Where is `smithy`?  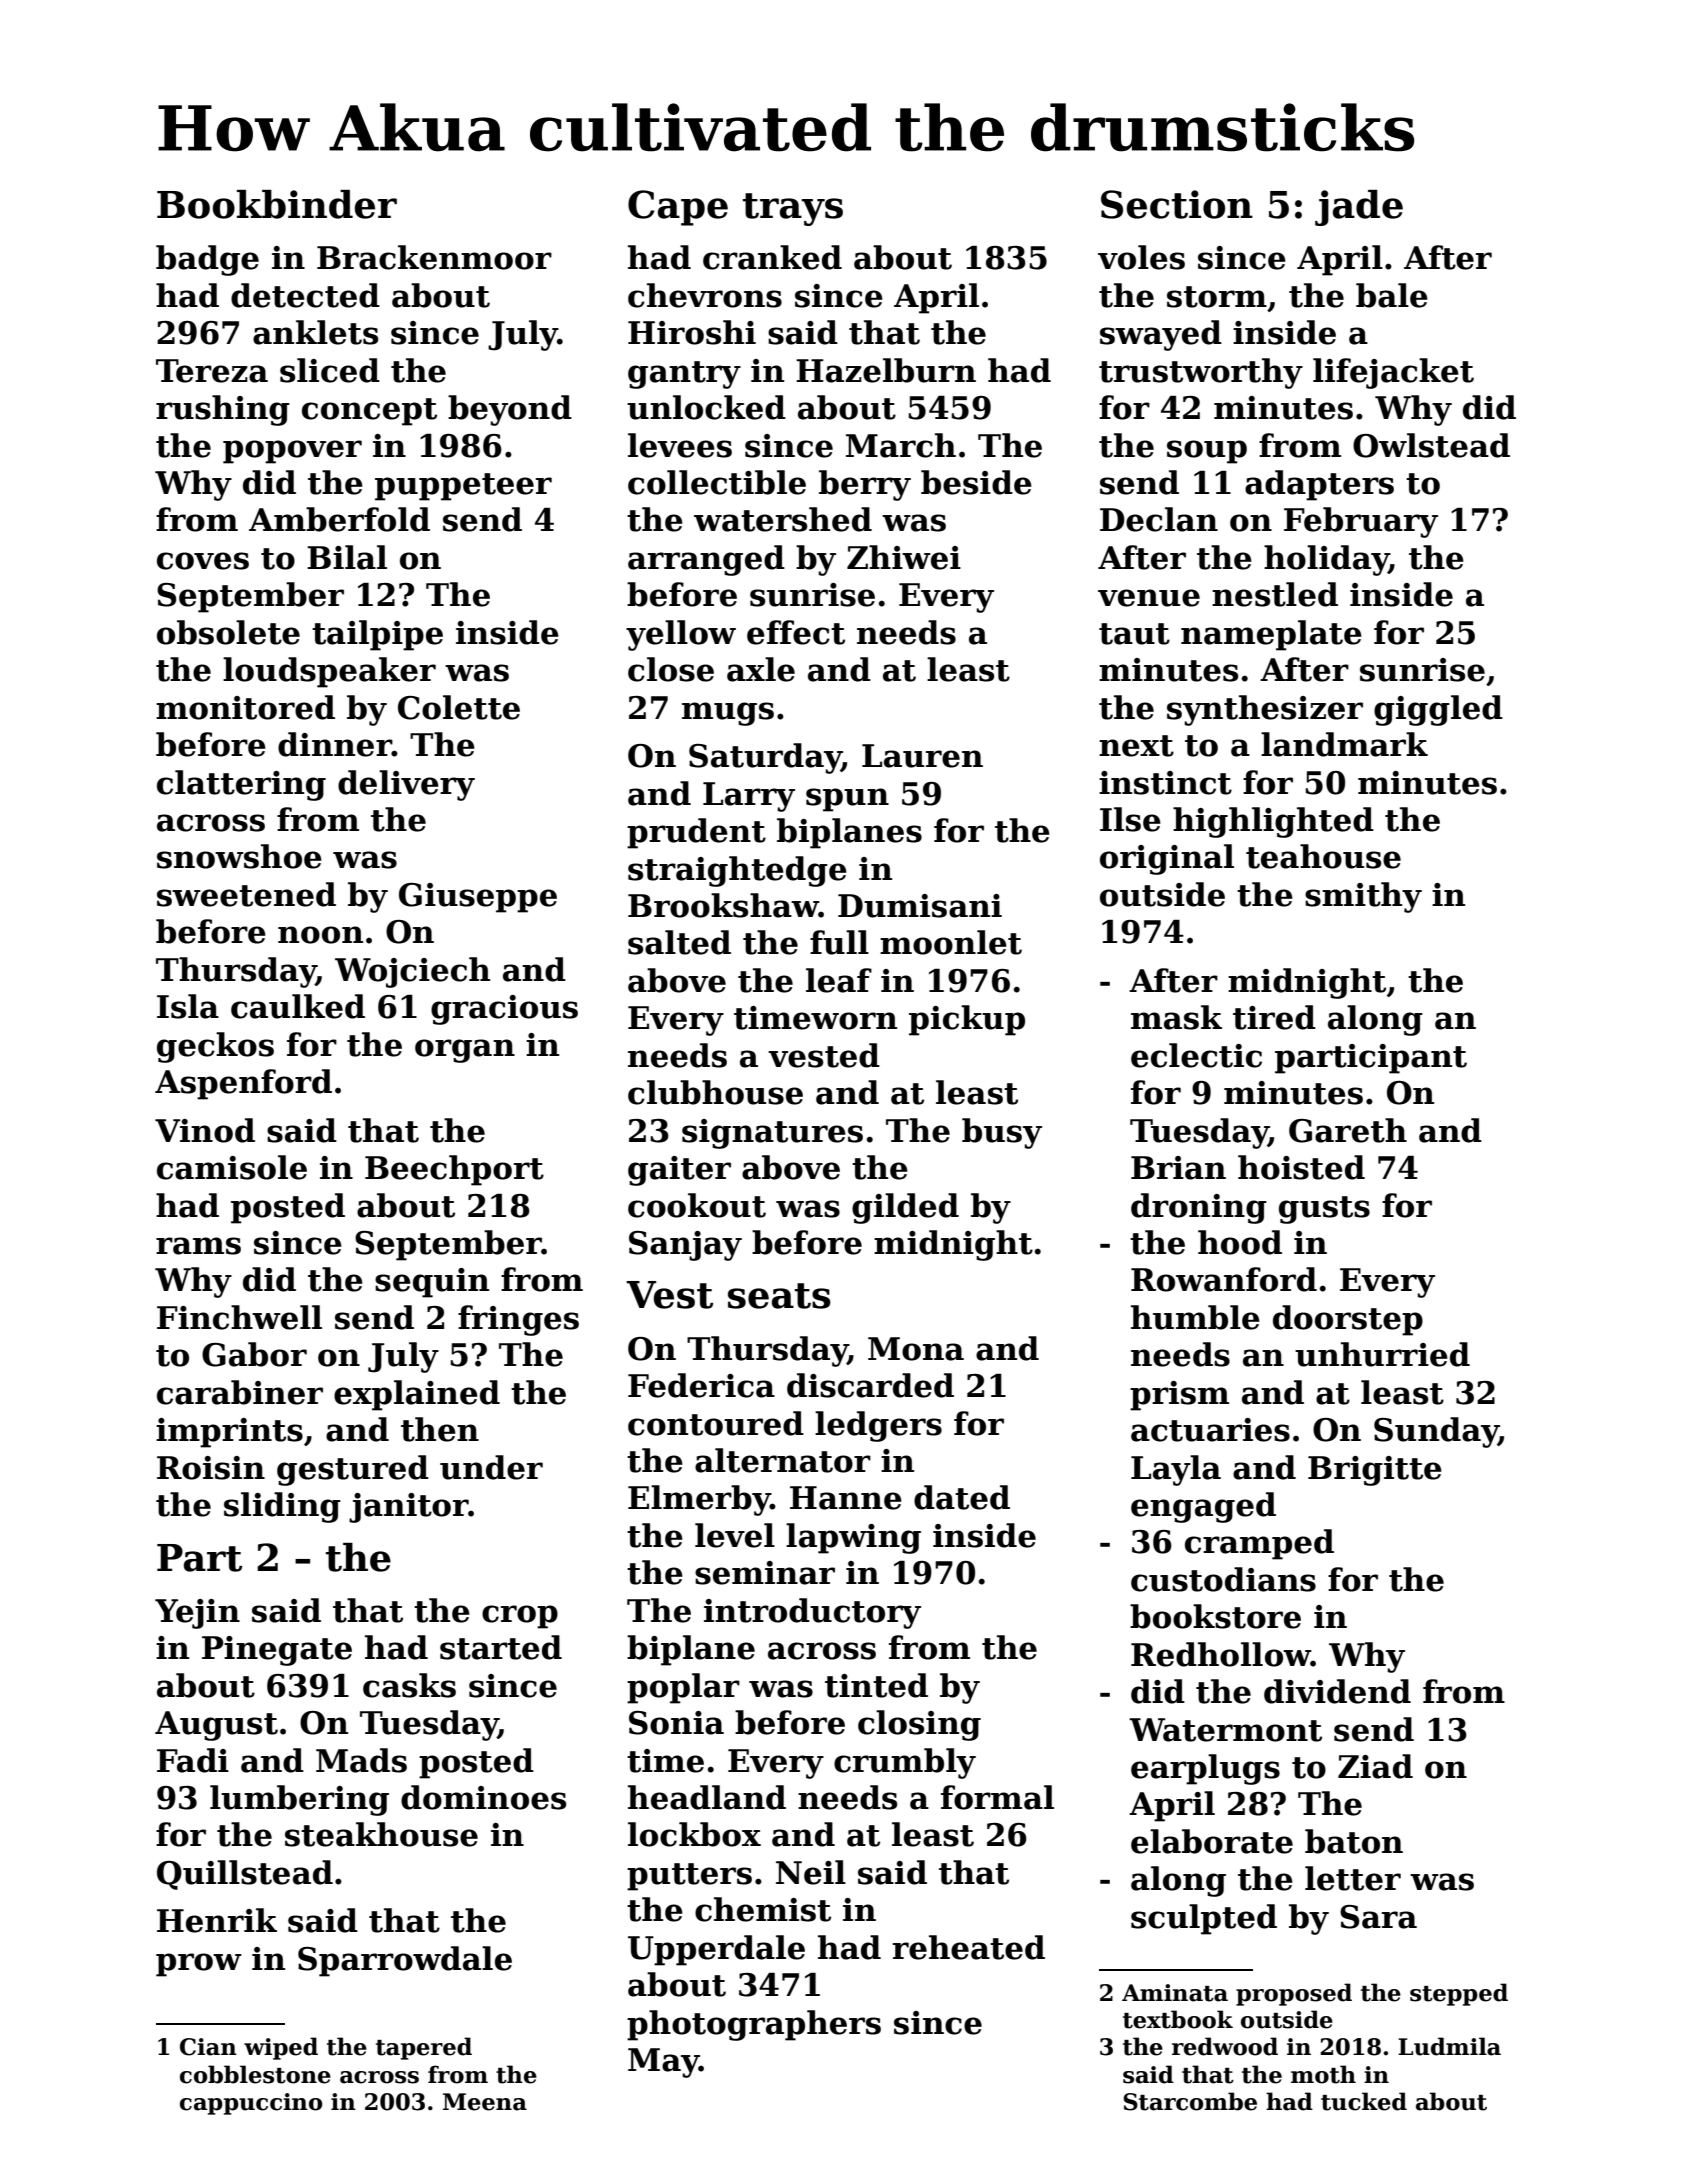
smithy is located at coordinates (1363, 897).
